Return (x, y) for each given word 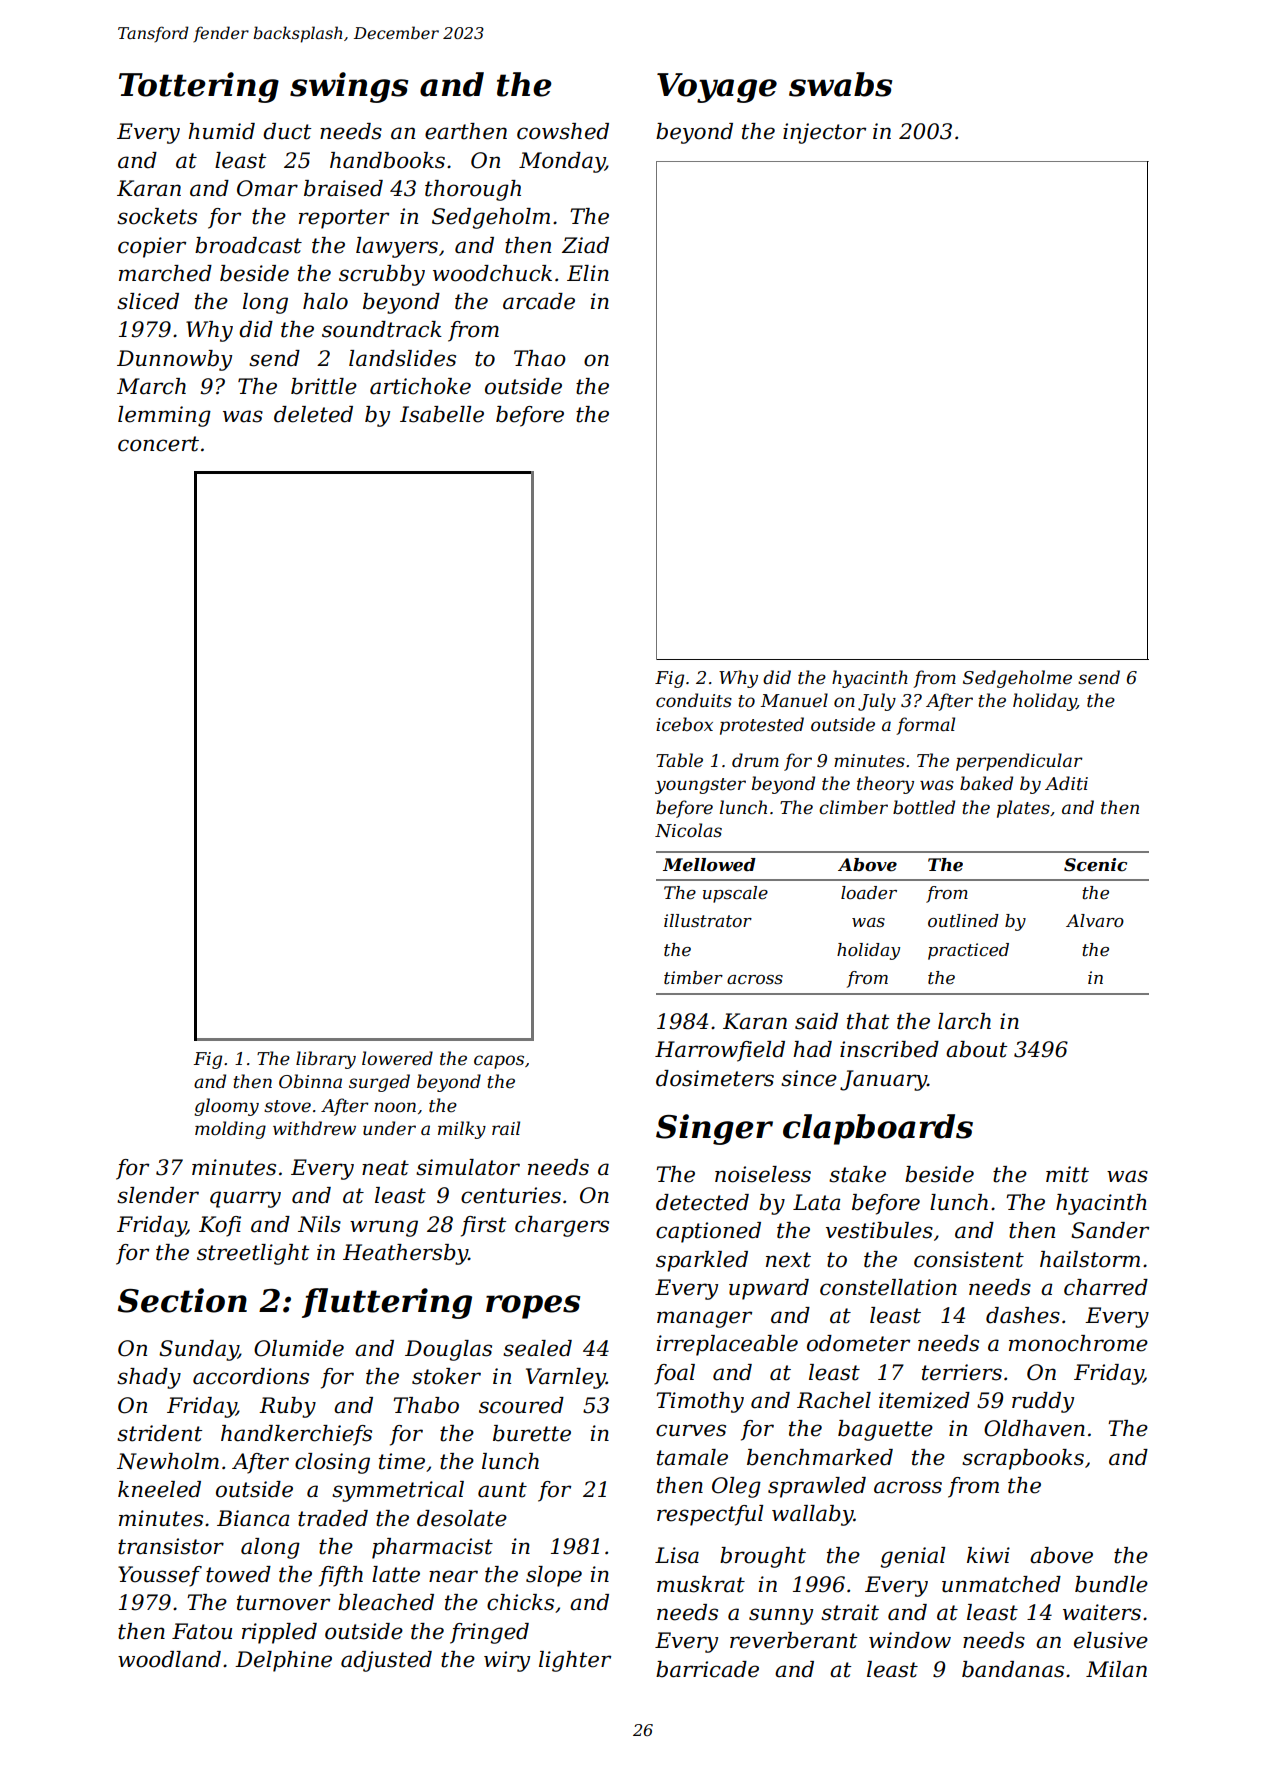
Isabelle (442, 414)
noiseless (763, 1174)
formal (925, 726)
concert (158, 444)
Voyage (717, 88)
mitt (1067, 1174)
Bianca (253, 1518)
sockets (157, 216)
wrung (384, 1228)
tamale (692, 1457)
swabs (840, 84)
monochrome (1078, 1343)
